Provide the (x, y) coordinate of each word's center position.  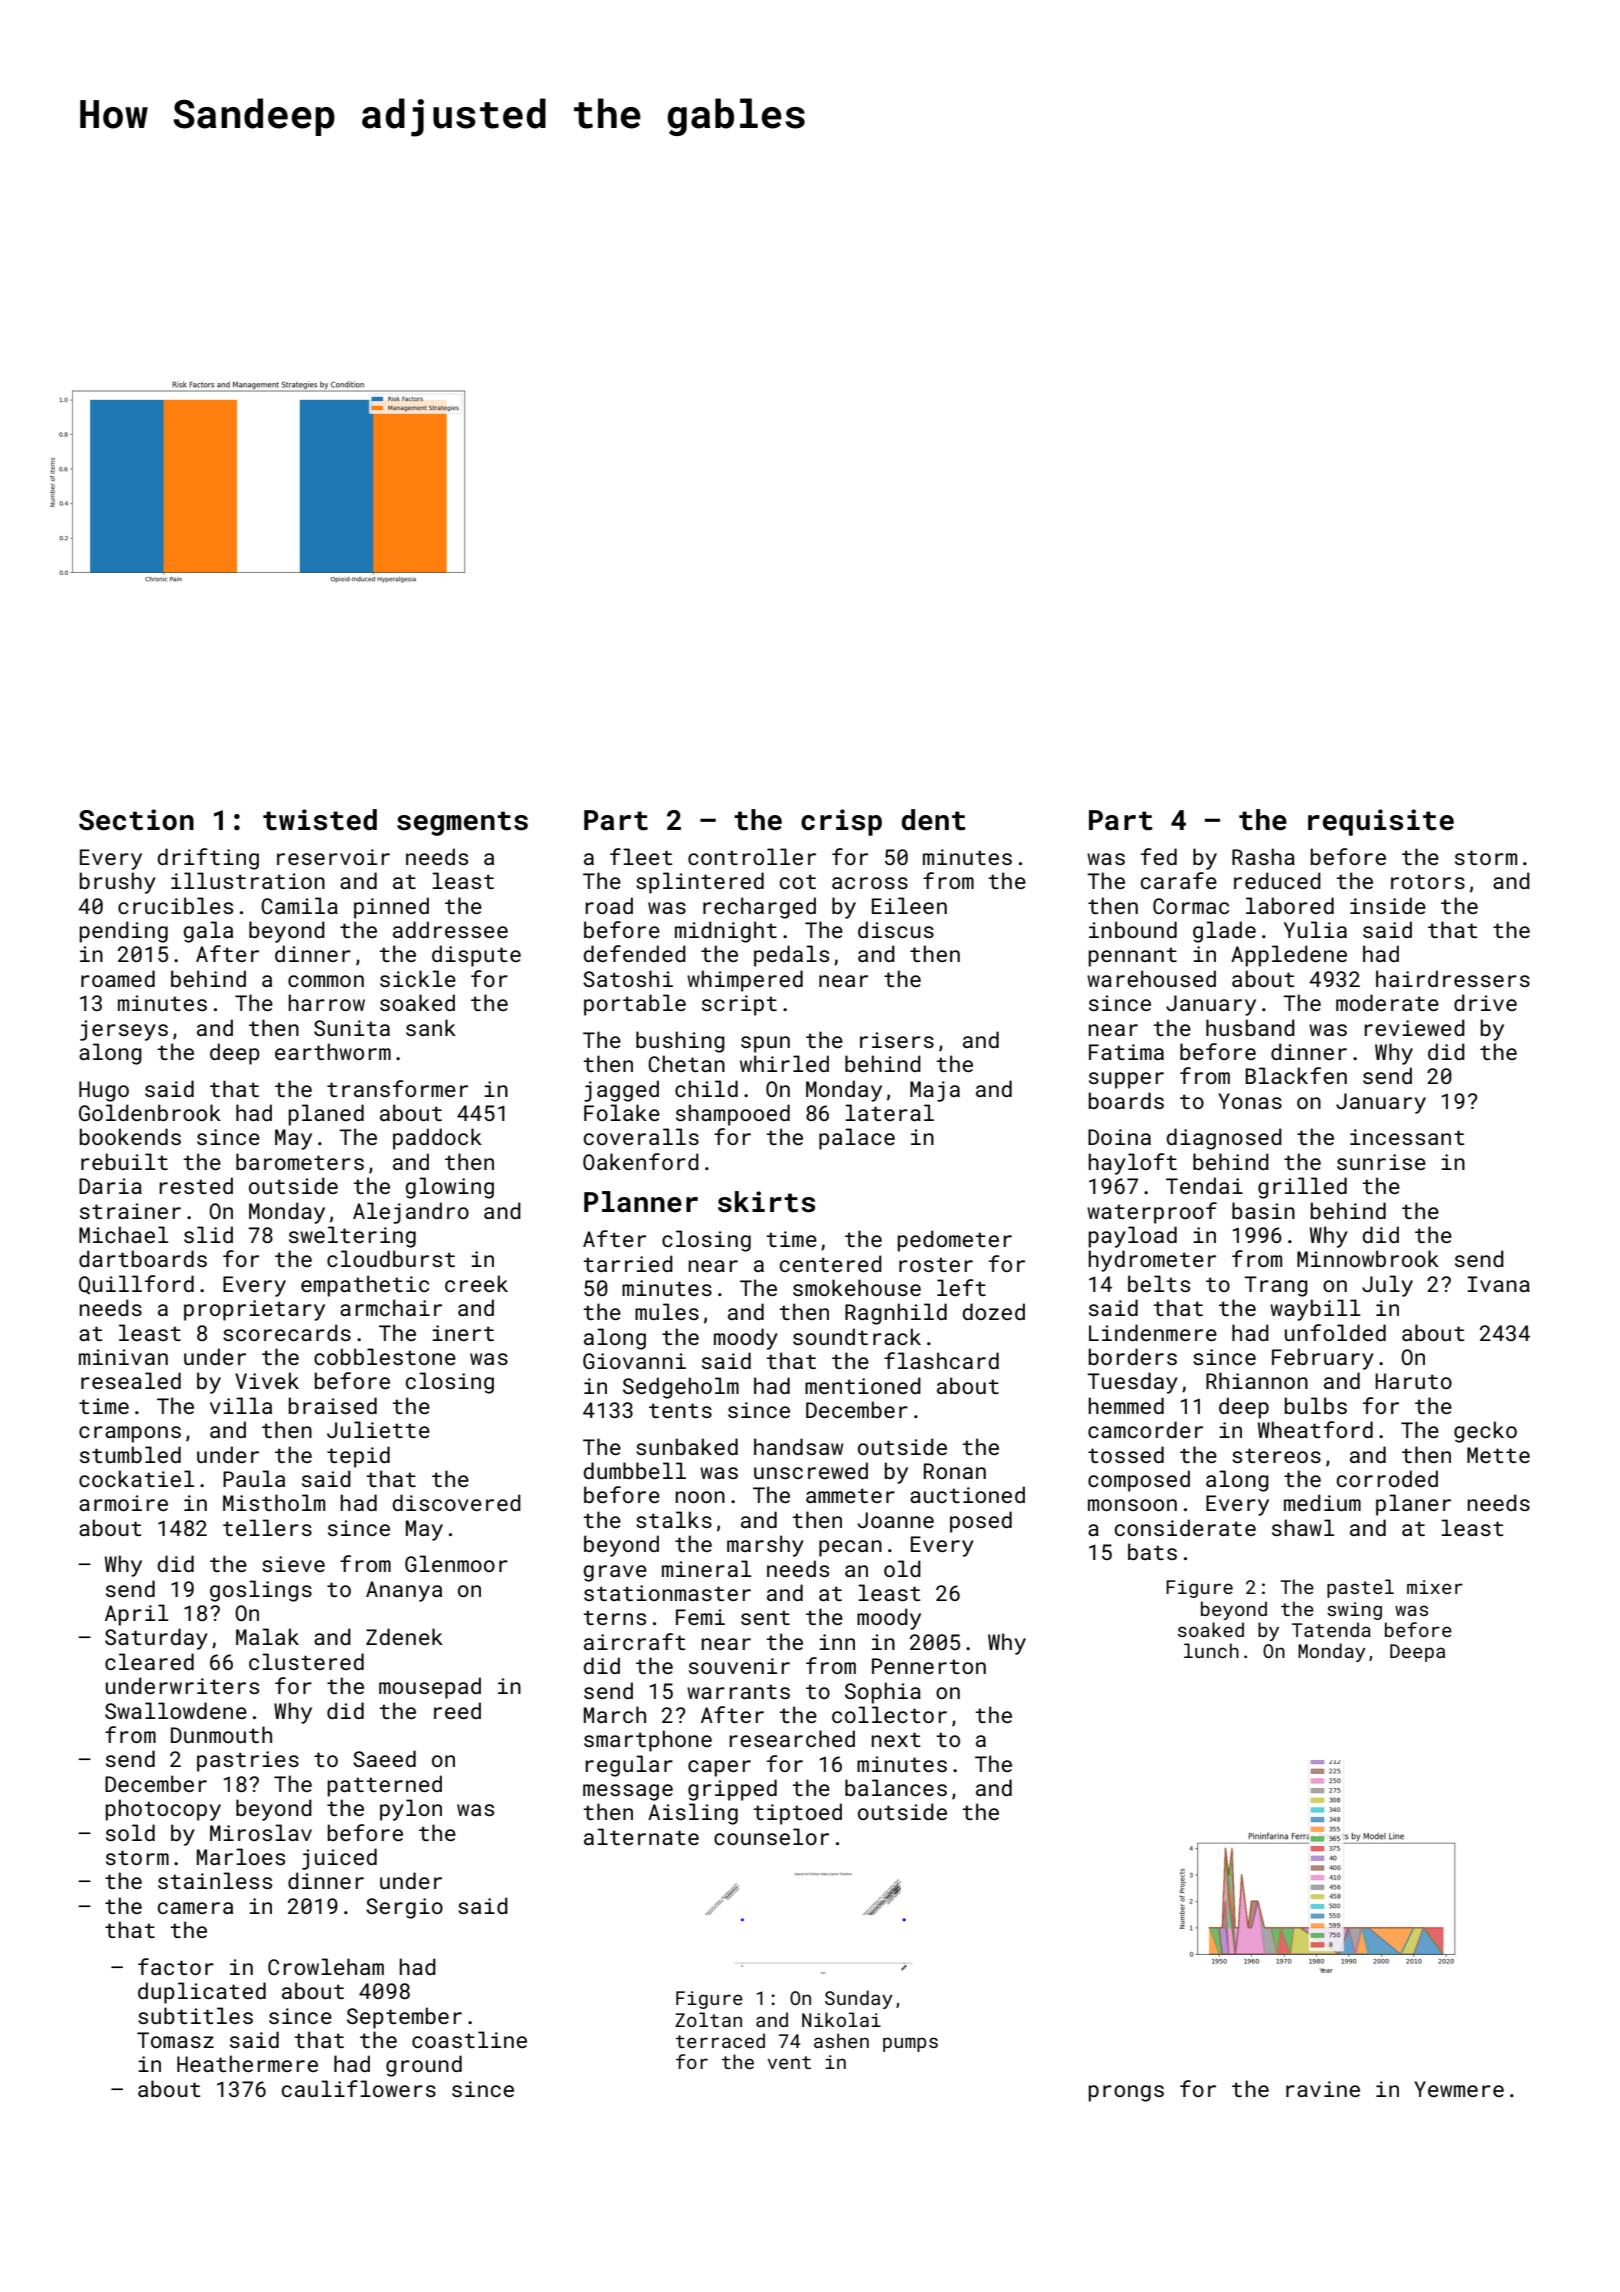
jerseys (124, 1030)
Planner (641, 1202)
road (609, 905)
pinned (391, 908)
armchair (391, 1307)
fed (1159, 856)
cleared (149, 1661)
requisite (1381, 822)
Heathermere (247, 2063)
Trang (1276, 1286)
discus (896, 929)
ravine (1323, 2089)
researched (792, 1738)
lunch (1211, 1650)
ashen (841, 2040)
